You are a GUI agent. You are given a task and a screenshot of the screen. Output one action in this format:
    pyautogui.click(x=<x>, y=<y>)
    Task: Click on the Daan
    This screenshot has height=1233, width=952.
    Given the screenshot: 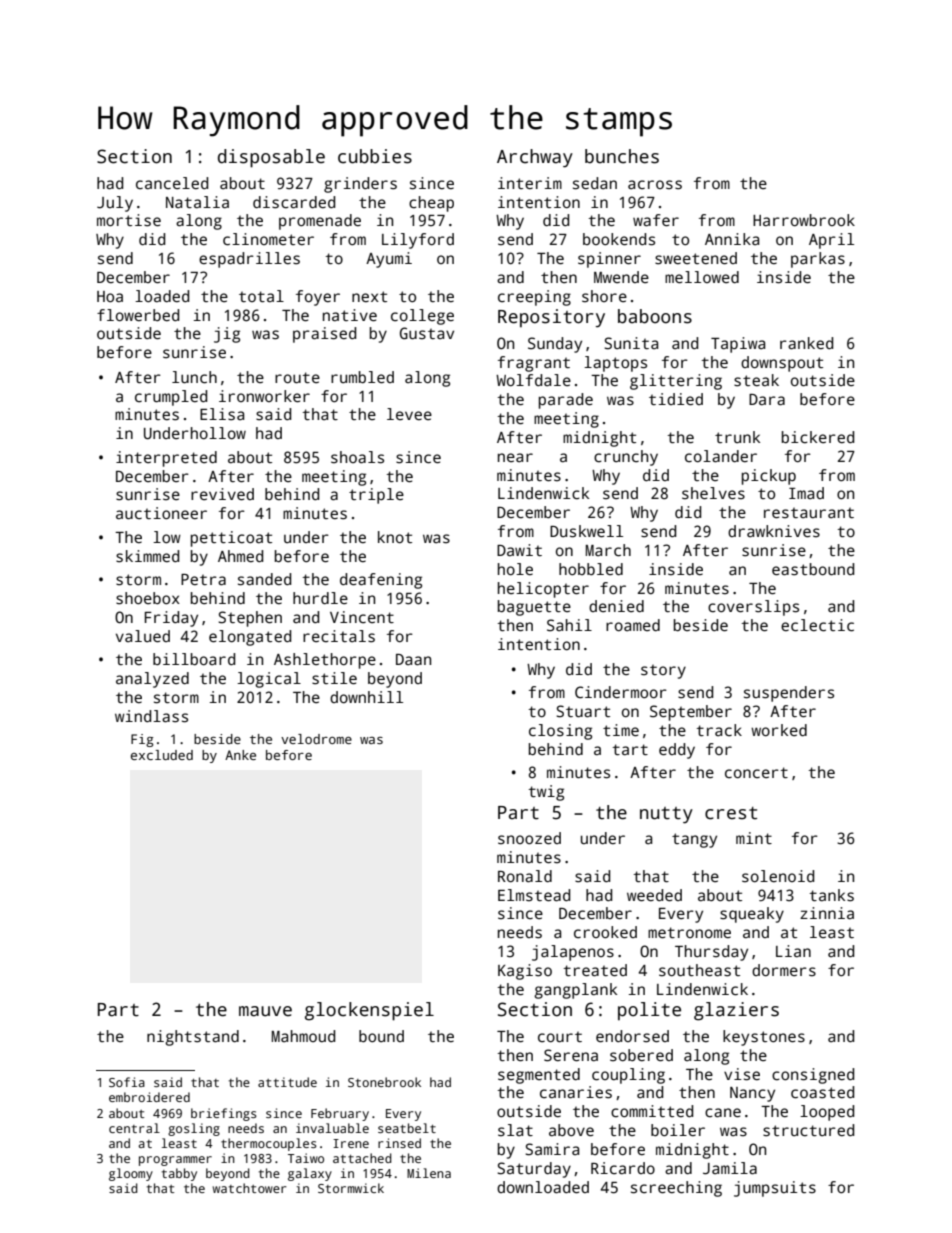 What is the action you would take?
    pyautogui.click(x=413, y=660)
